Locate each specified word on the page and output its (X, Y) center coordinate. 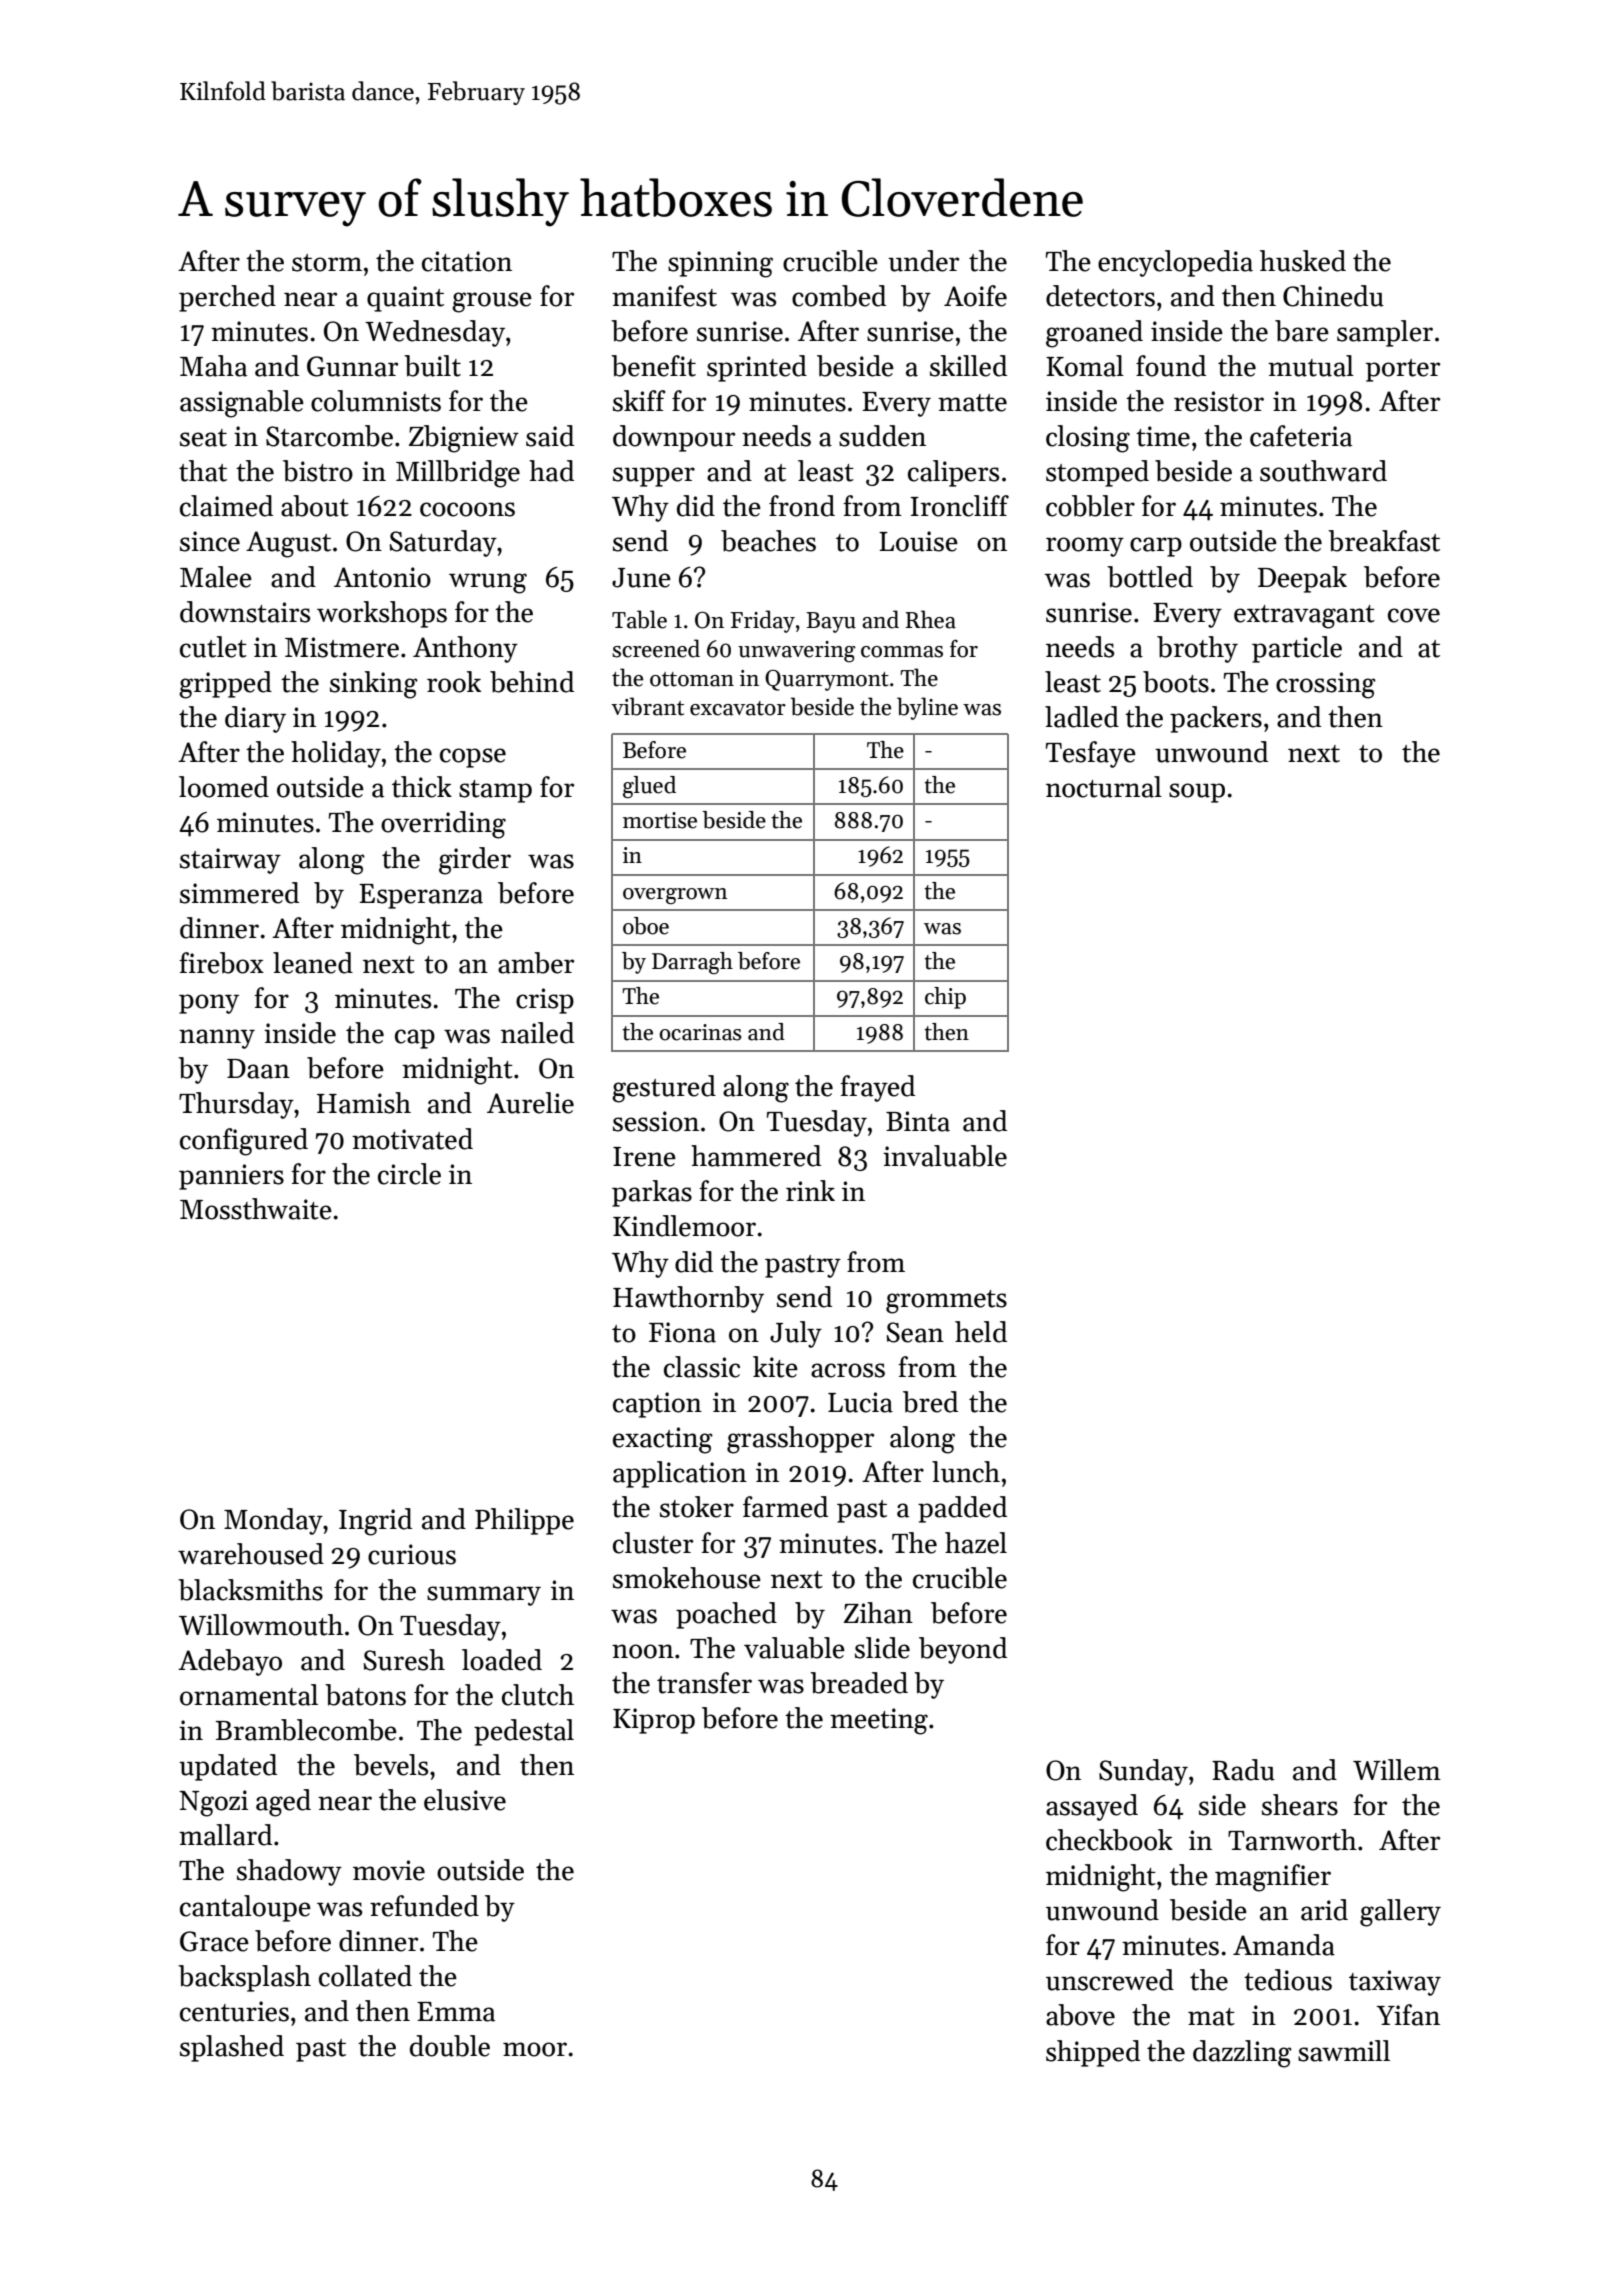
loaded (502, 1660)
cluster (653, 1543)
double (450, 2046)
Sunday (1143, 1772)
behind (532, 682)
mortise (660, 820)
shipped (1093, 2053)
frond (802, 506)
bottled (1150, 577)
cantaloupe (245, 1908)
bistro (318, 471)
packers (1216, 719)
